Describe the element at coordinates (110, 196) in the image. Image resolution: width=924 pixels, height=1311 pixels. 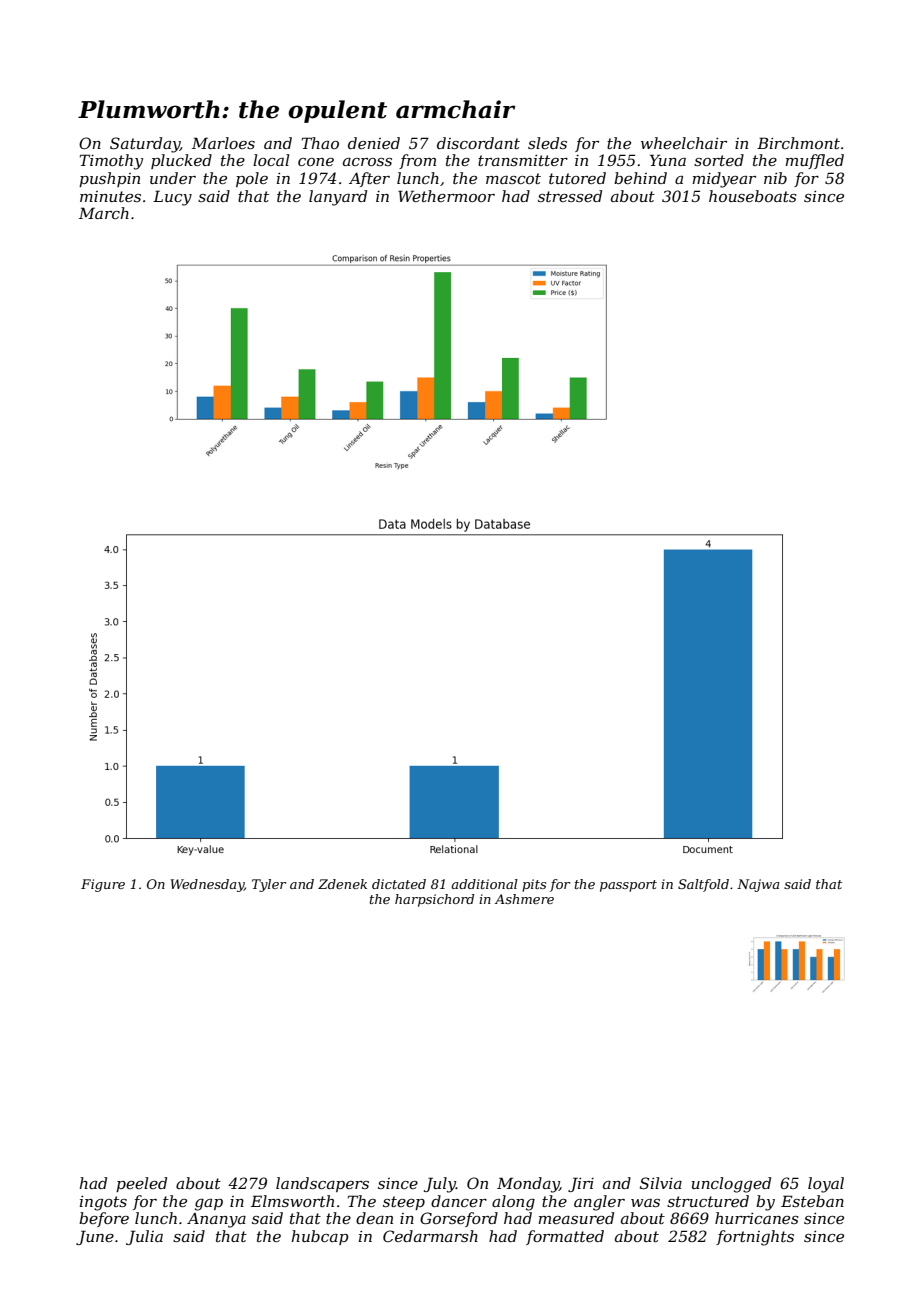
I see `minutes` at that location.
